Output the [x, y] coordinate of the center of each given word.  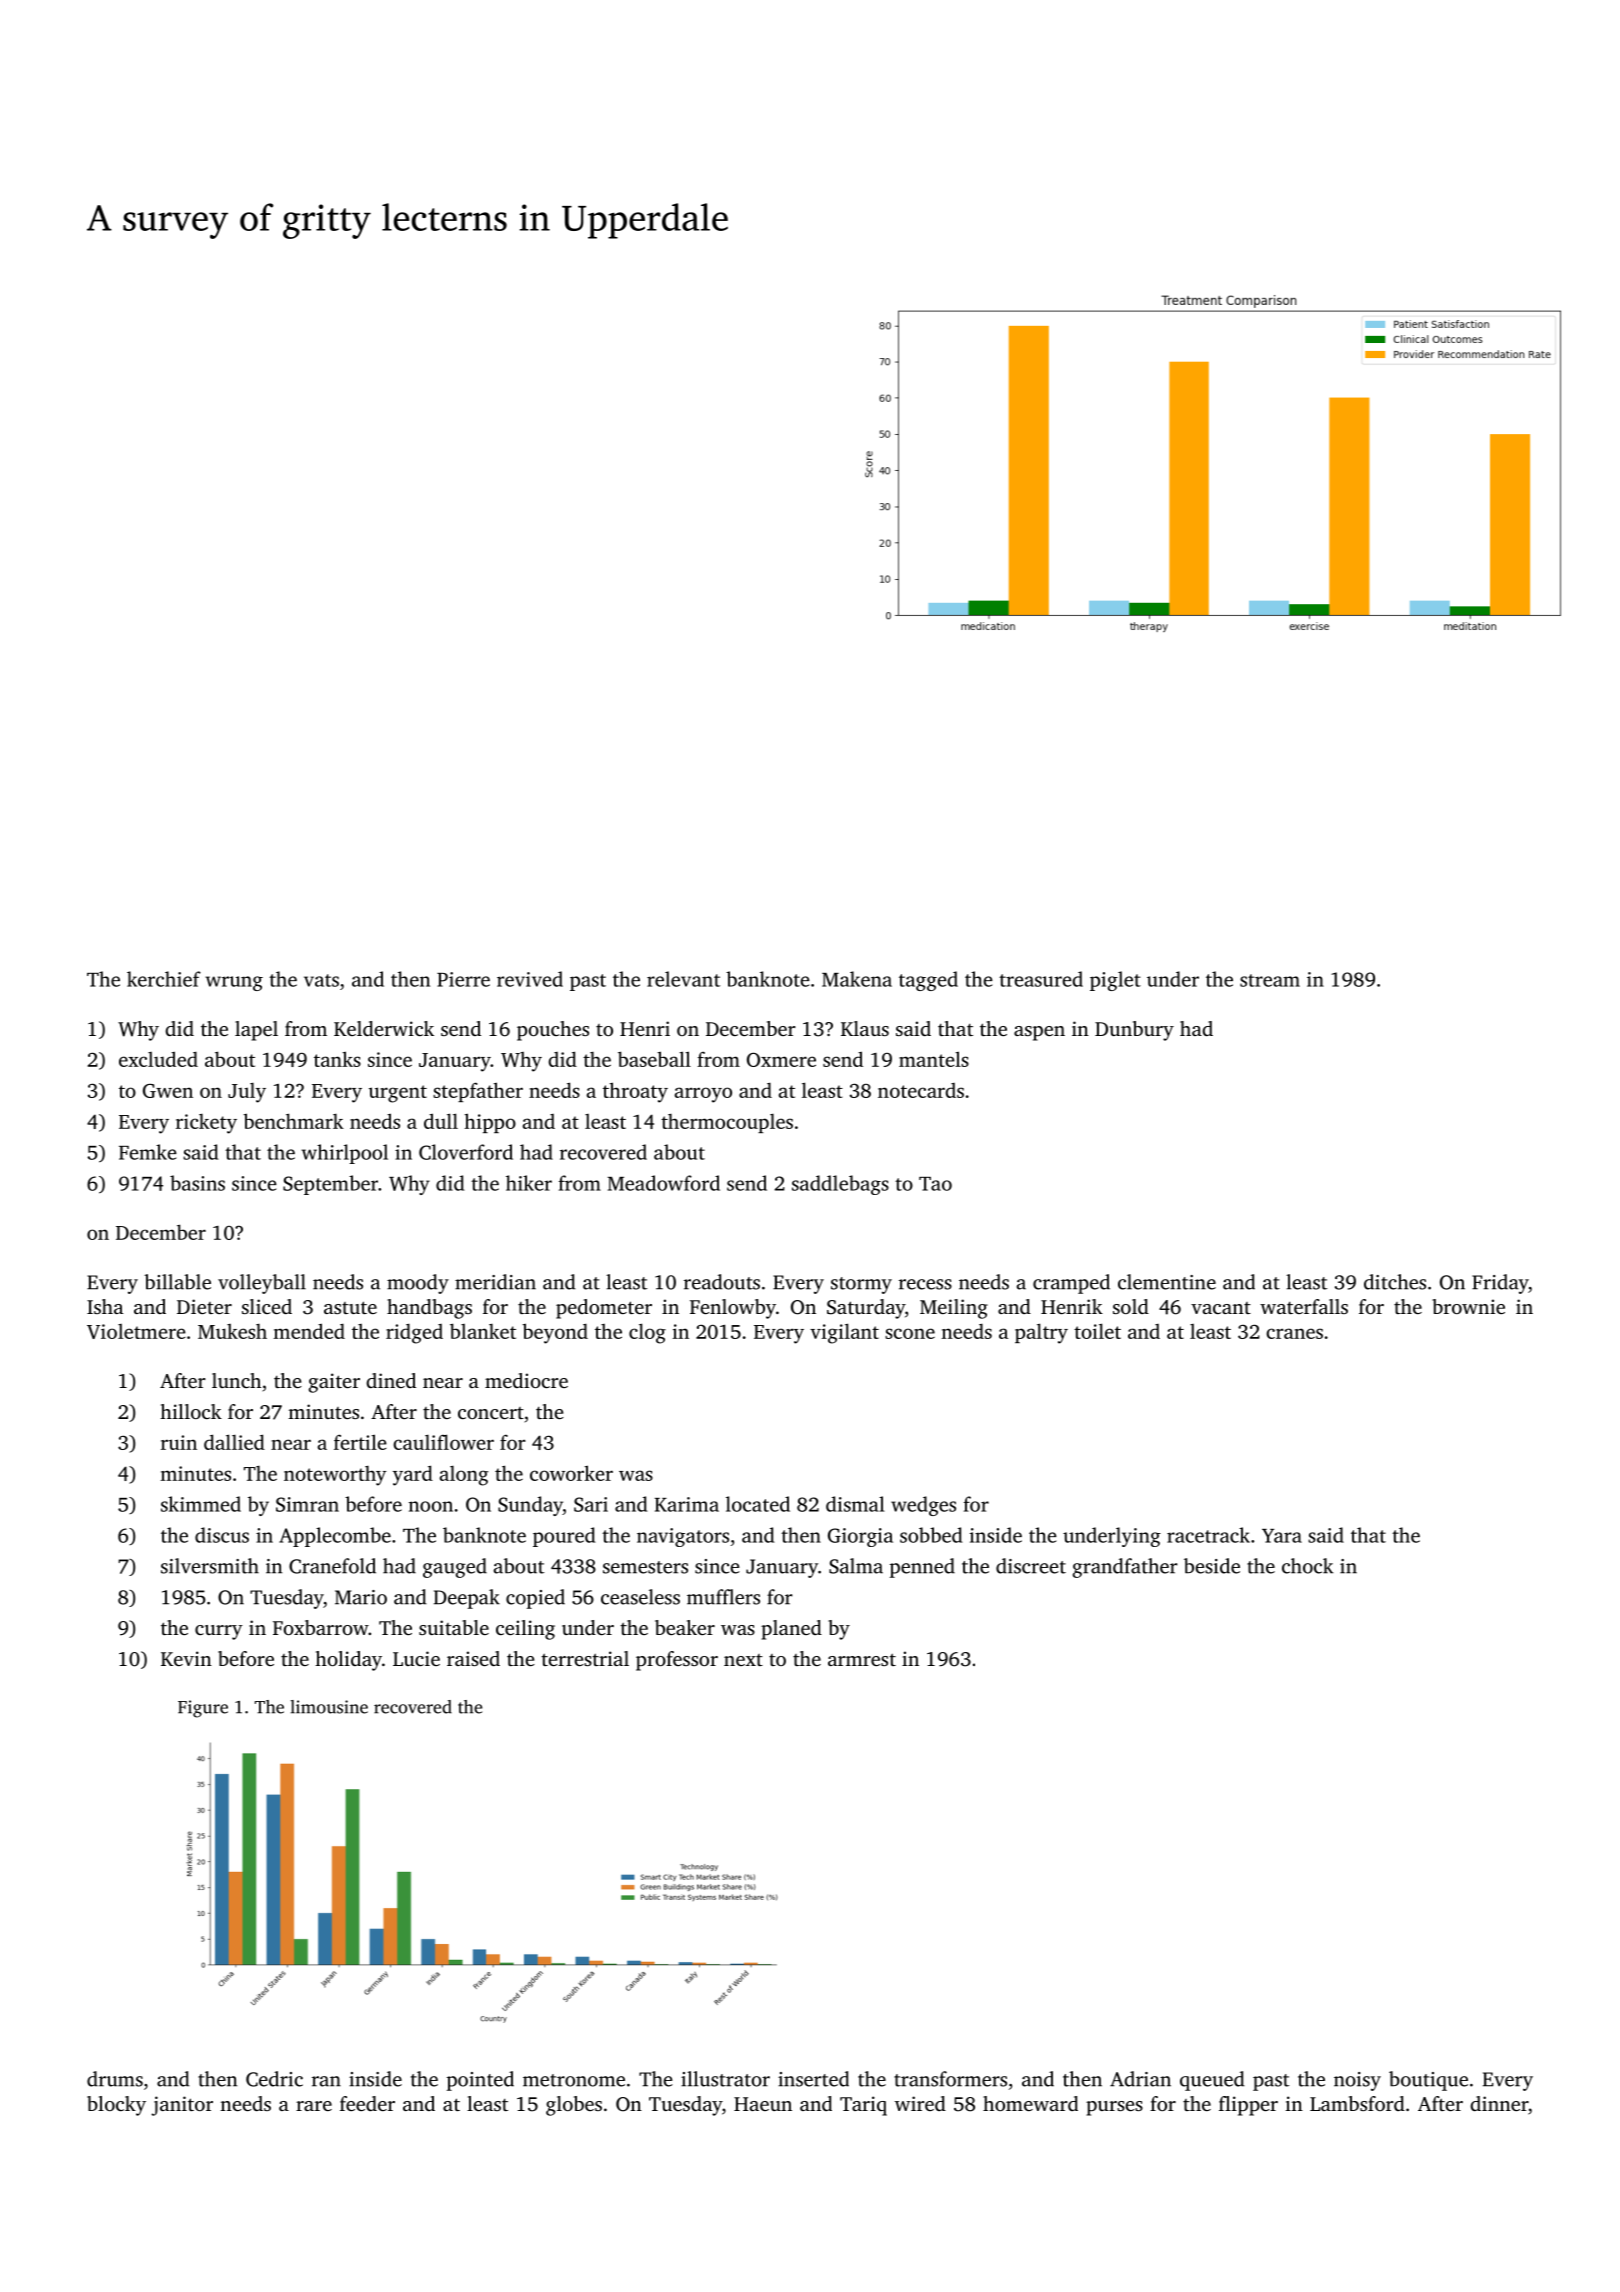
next [743, 1660]
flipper [1248, 2106]
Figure [203, 1709]
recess [925, 1284]
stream [1270, 980]
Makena [857, 979]
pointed [480, 2081]
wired [920, 2103]
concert [491, 1413]
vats [321, 980]
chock [1307, 1566]
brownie [1468, 1306]
